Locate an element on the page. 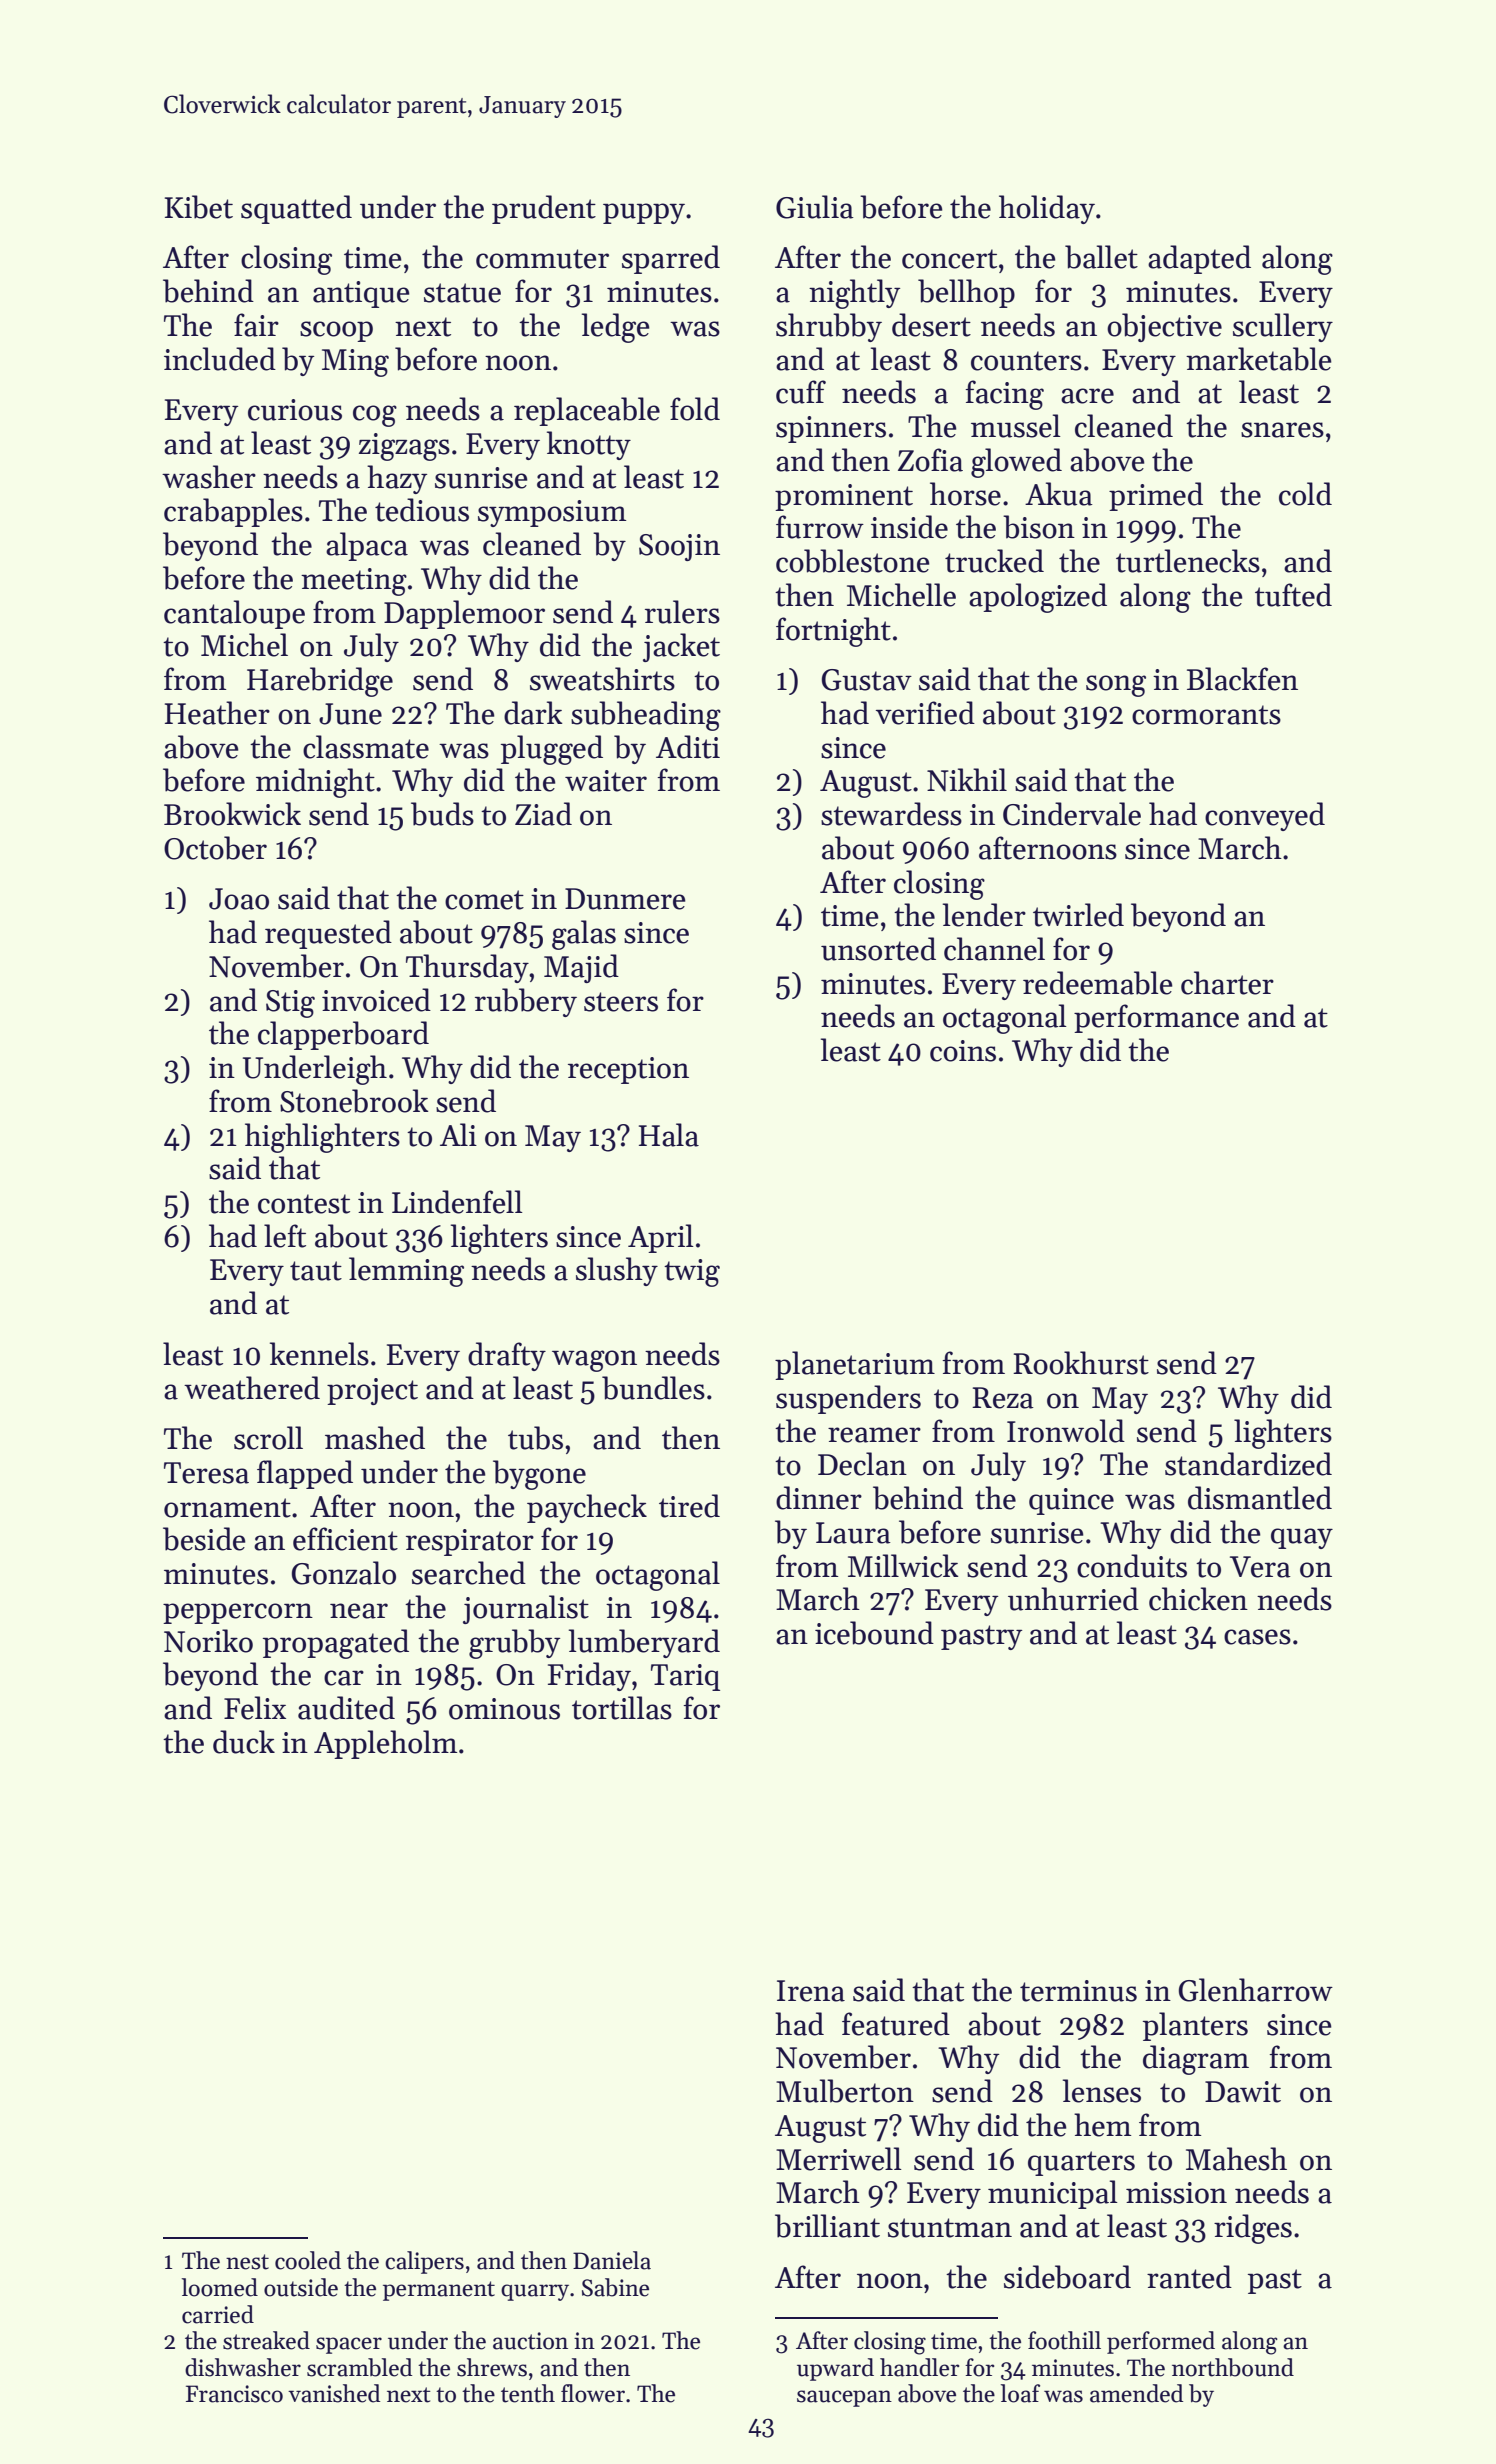  Appleholm is located at coordinates (385, 1744).
